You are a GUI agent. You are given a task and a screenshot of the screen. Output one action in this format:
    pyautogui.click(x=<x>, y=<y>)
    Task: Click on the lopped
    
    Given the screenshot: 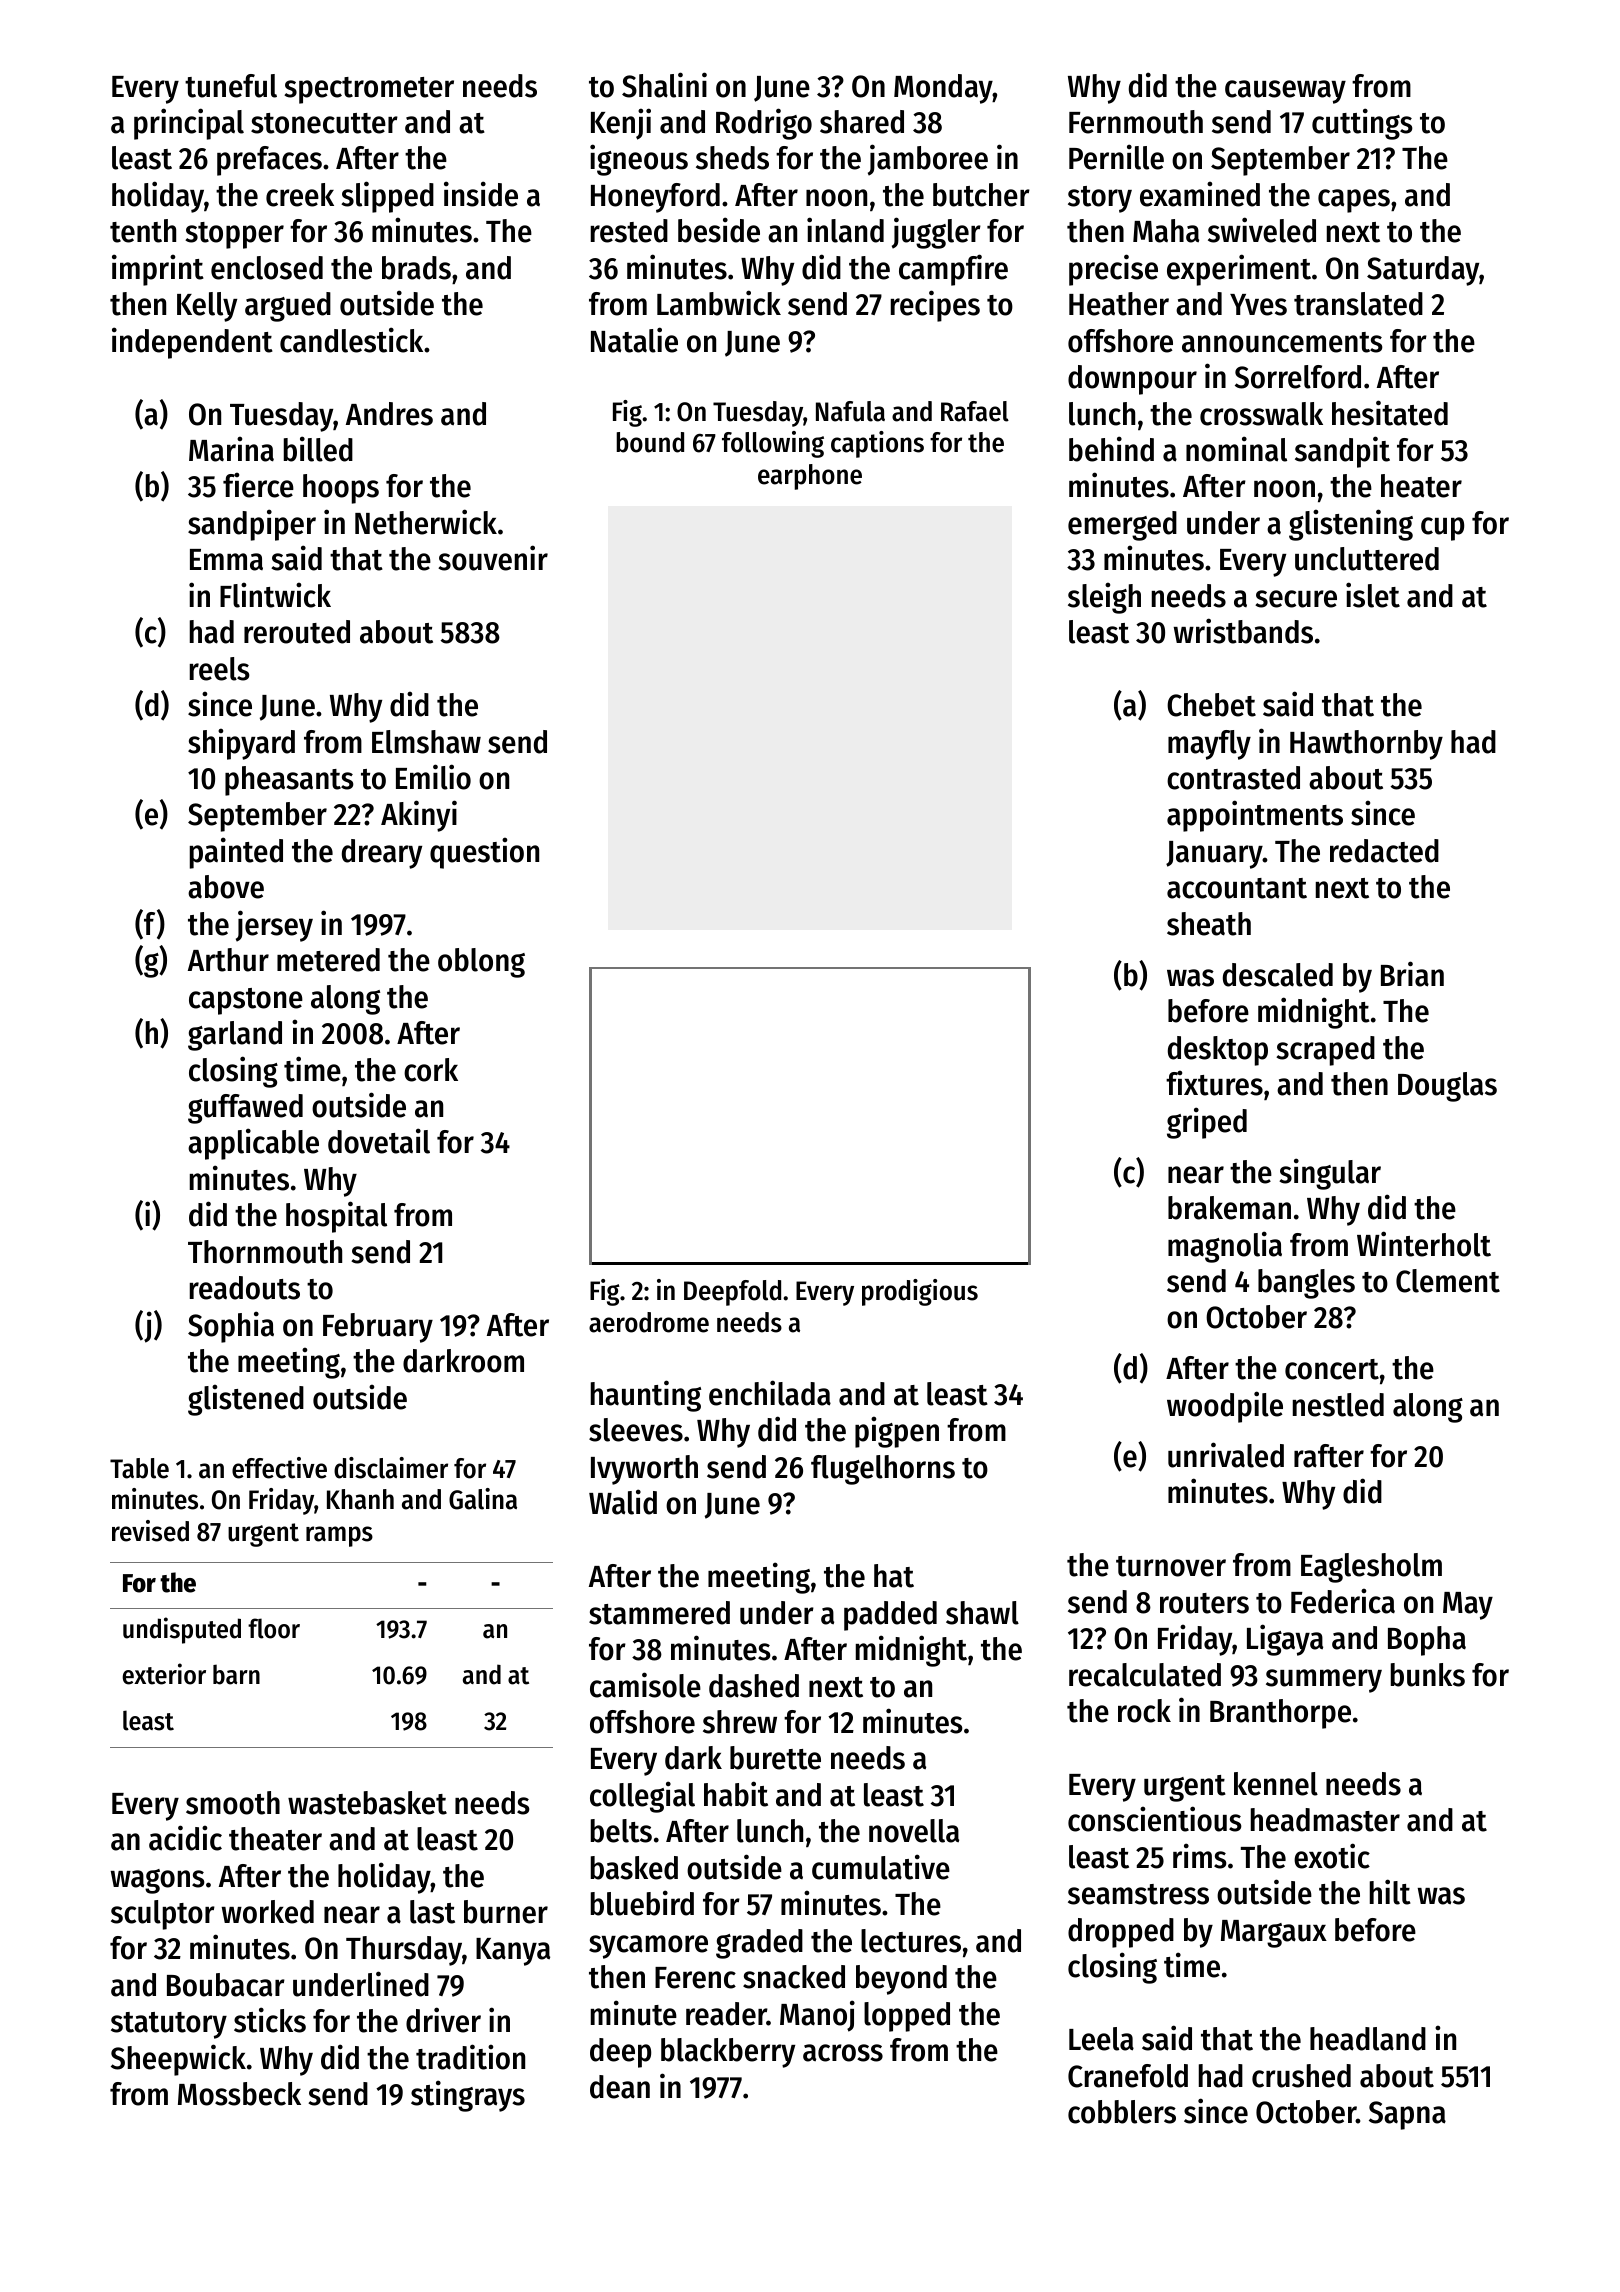 What is the action you would take?
    pyautogui.click(x=907, y=2017)
